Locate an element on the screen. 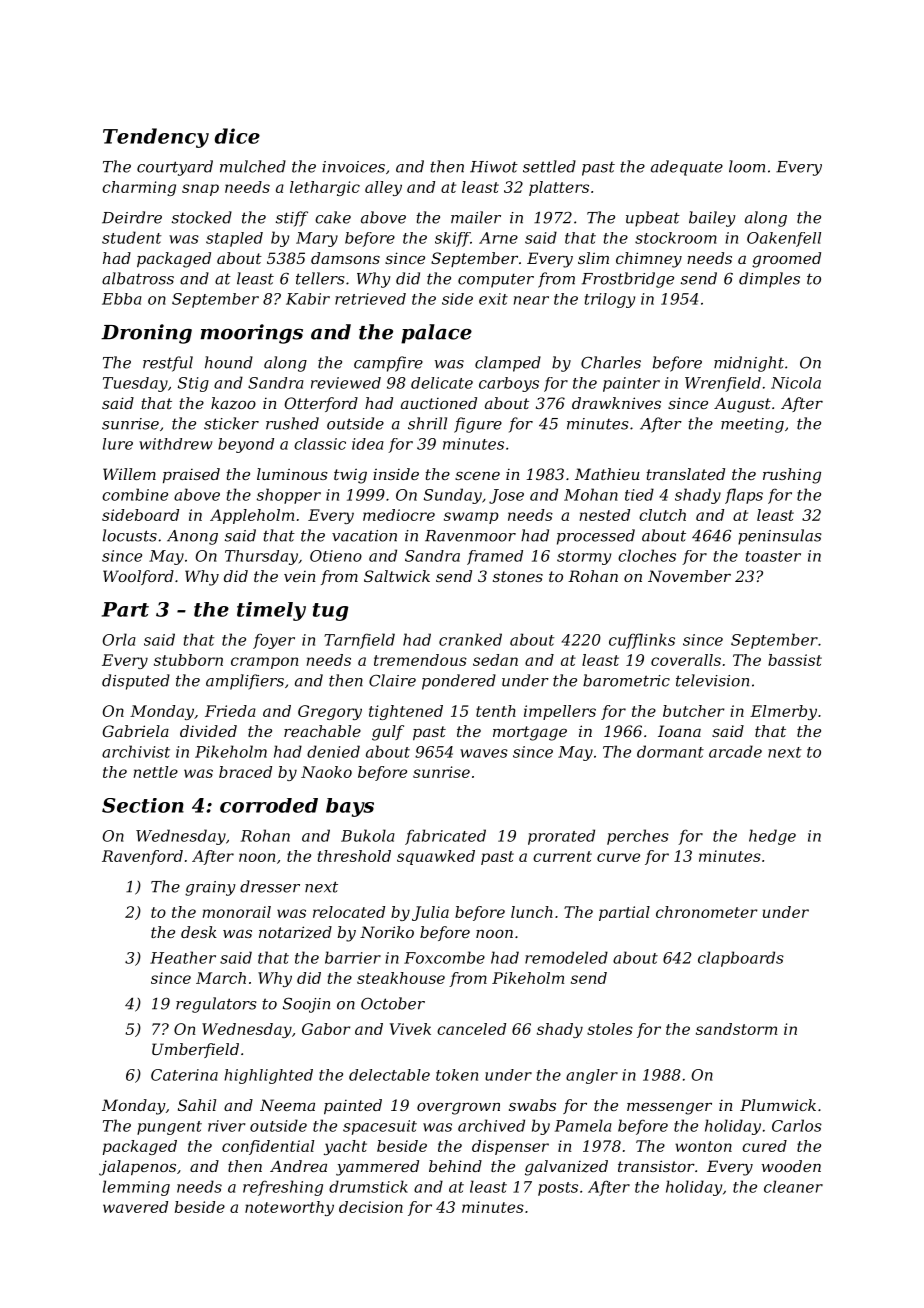 Image resolution: width=924 pixels, height=1308 pixels. Julia is located at coordinates (430, 913).
